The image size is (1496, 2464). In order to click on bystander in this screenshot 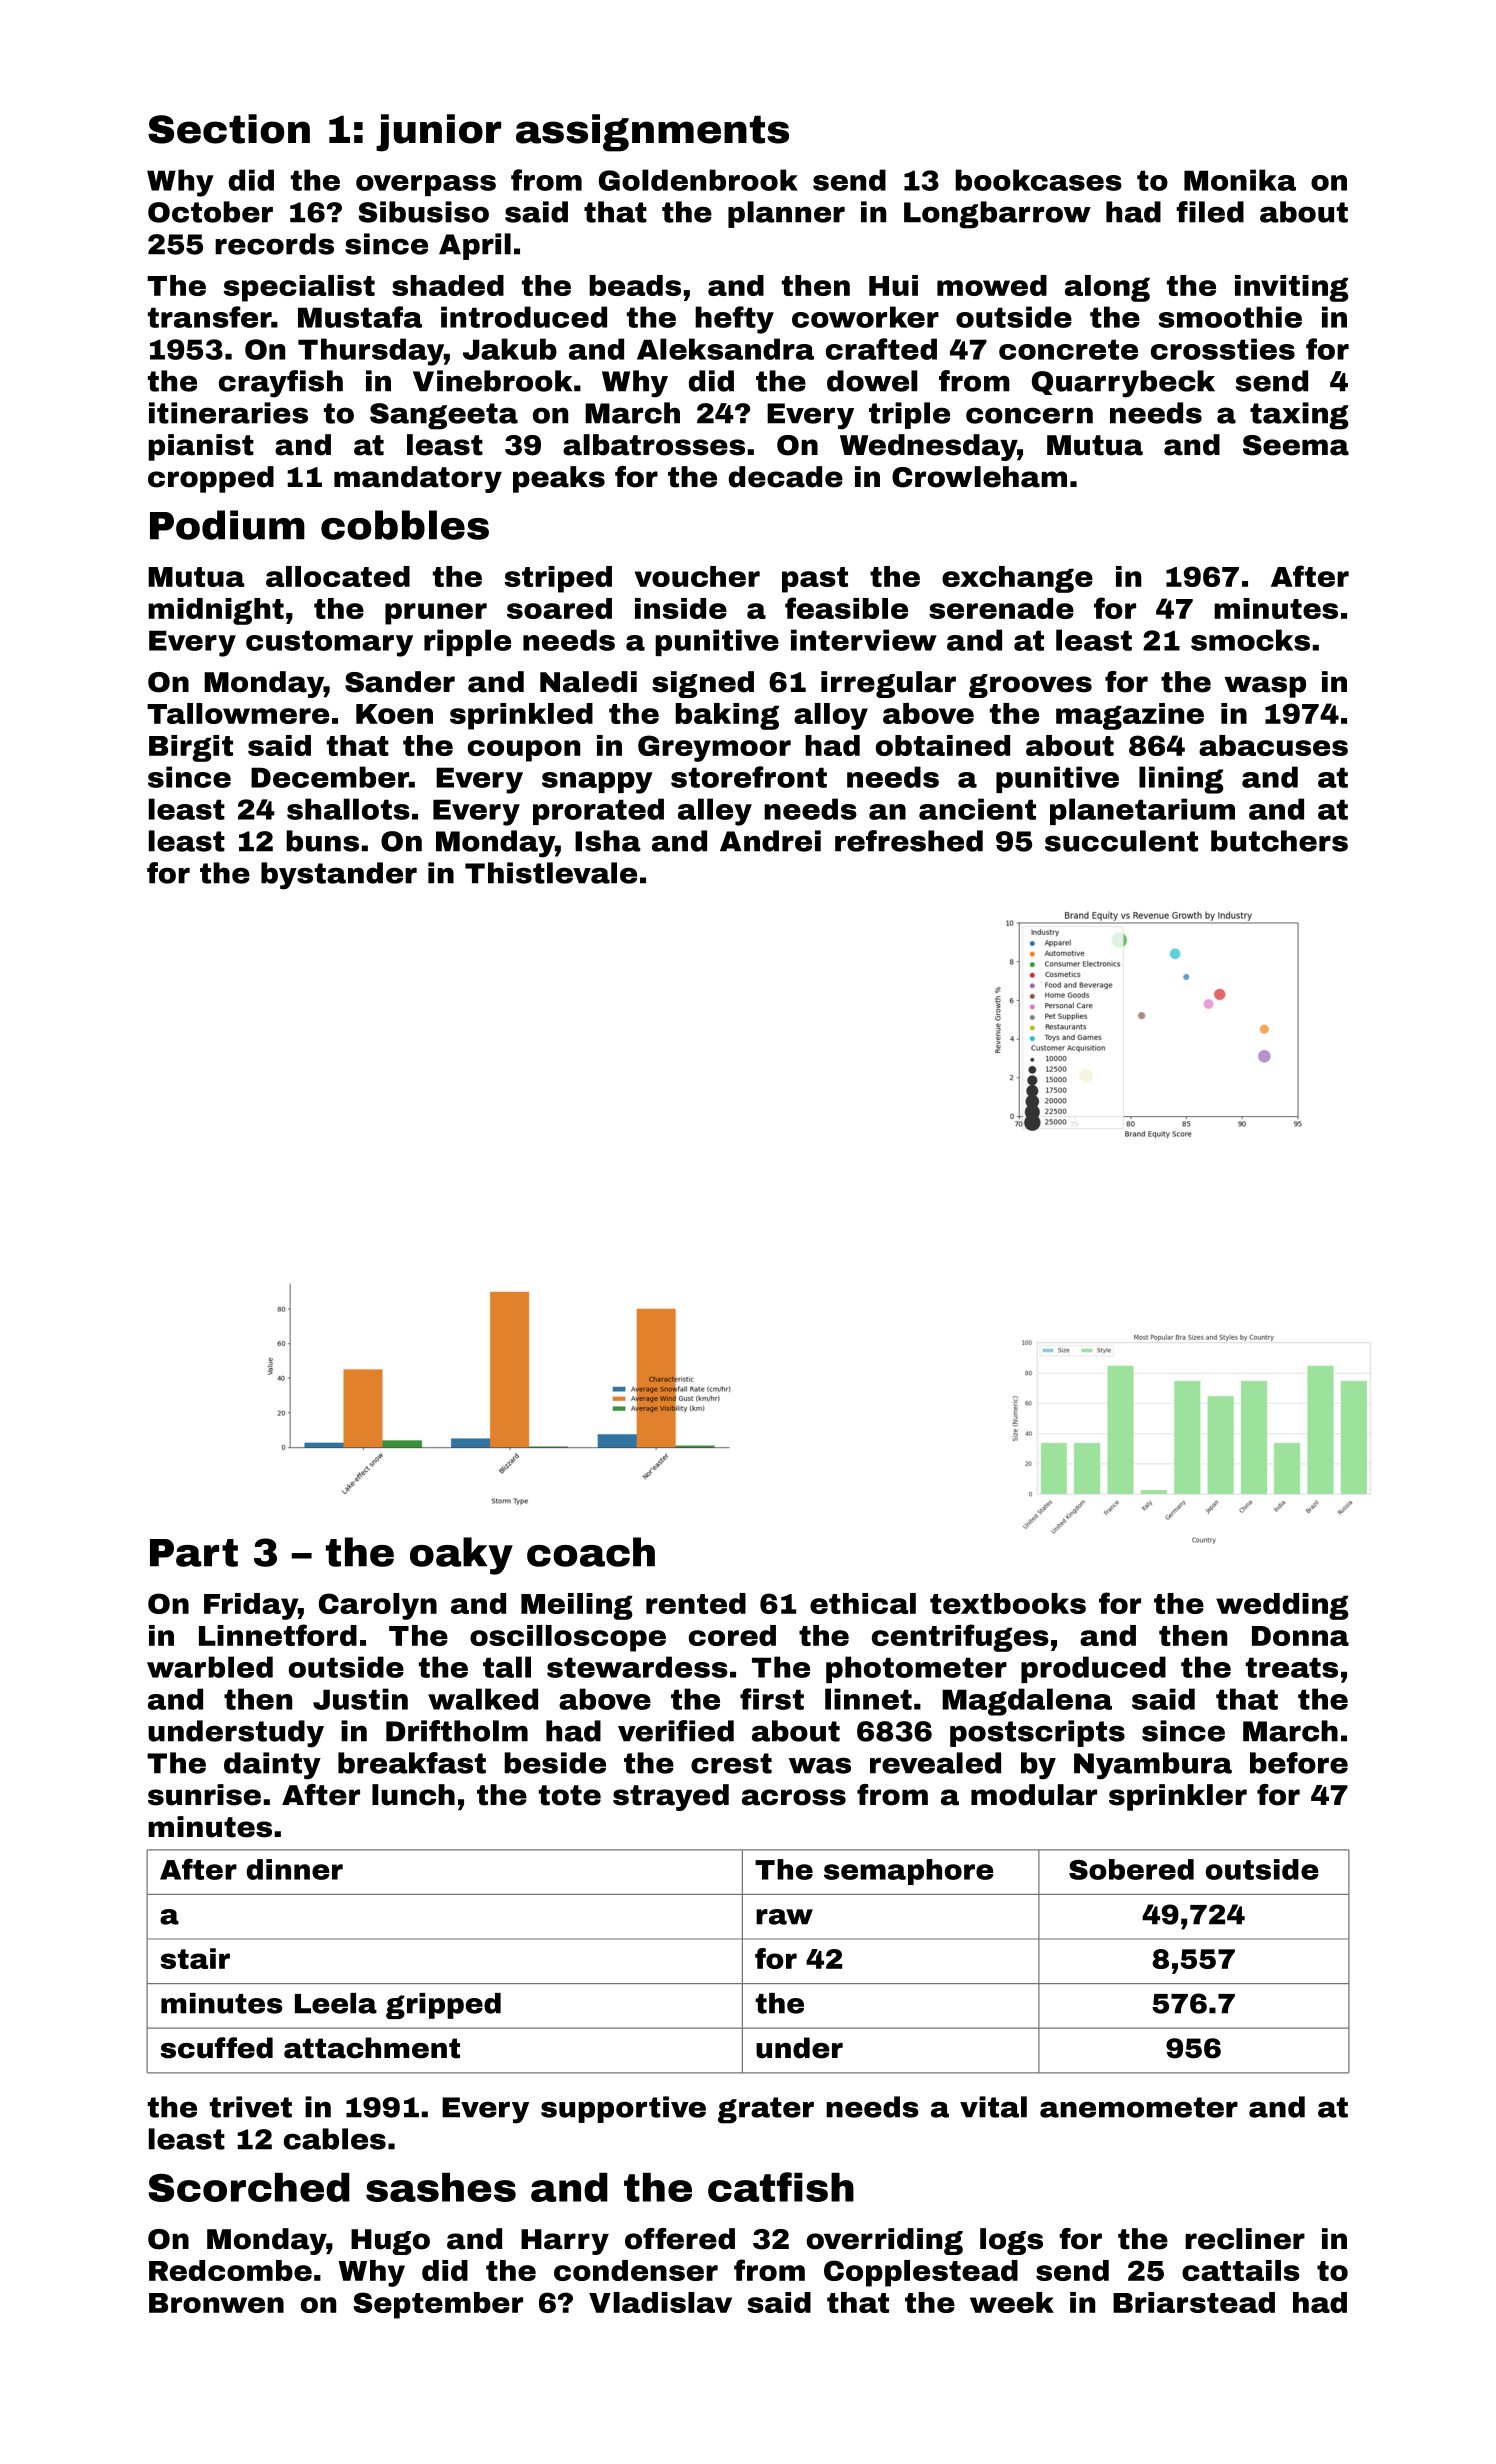, I will do `click(339, 876)`.
